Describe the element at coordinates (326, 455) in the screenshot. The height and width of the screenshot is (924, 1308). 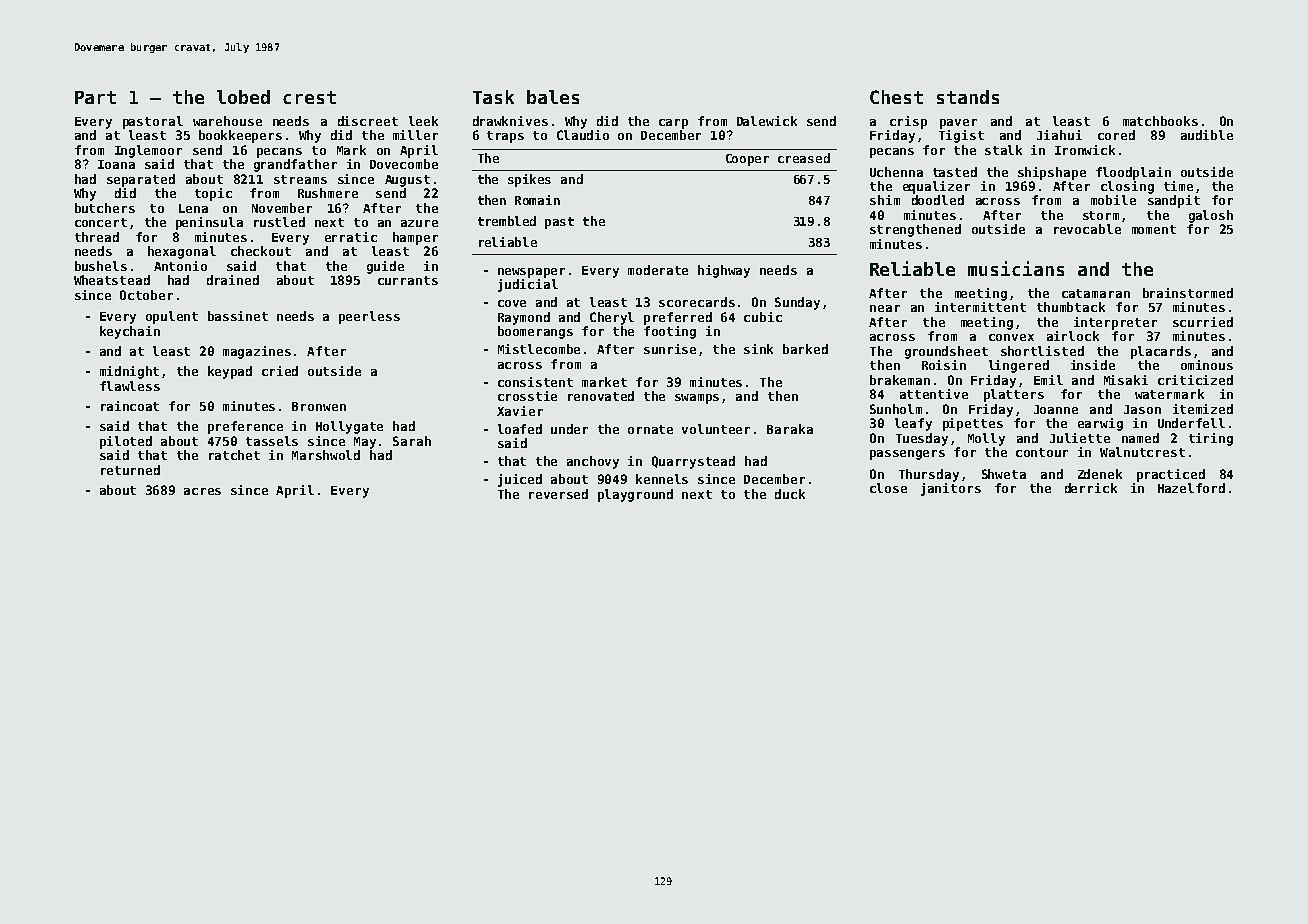
I see `Marshwold` at that location.
